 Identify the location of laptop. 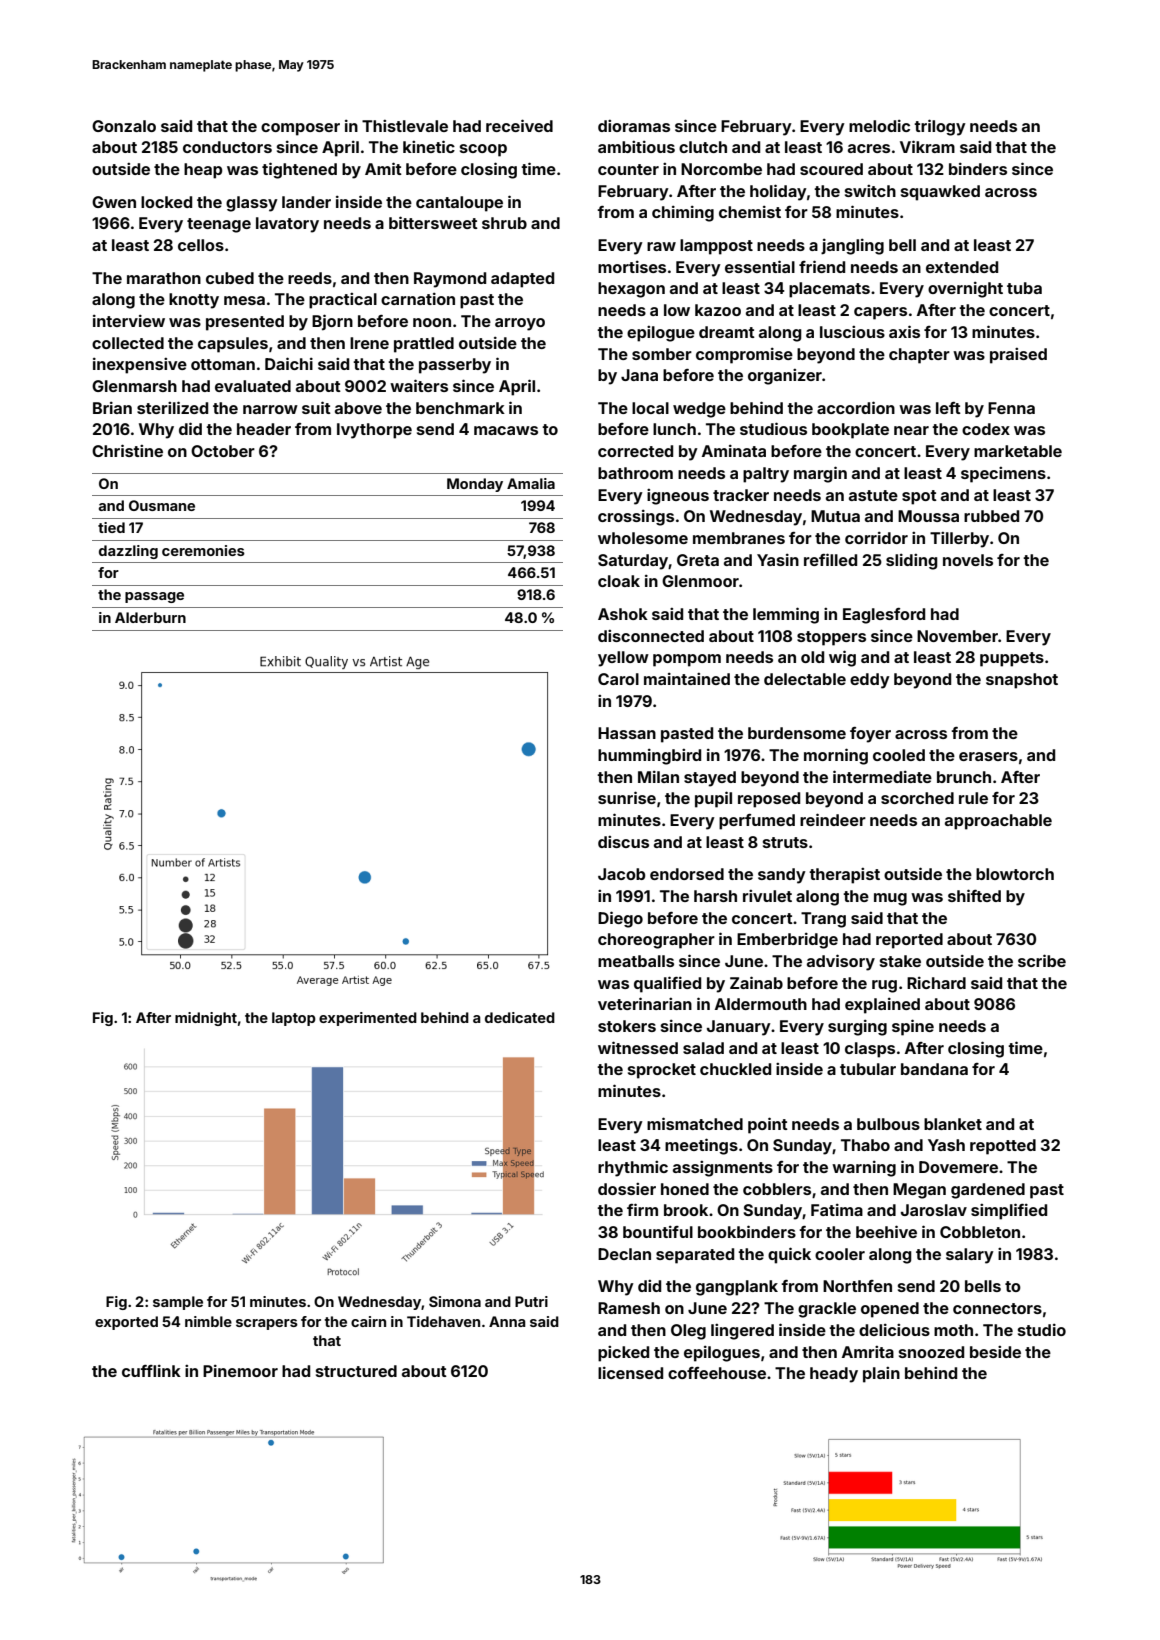
(294, 1019).
